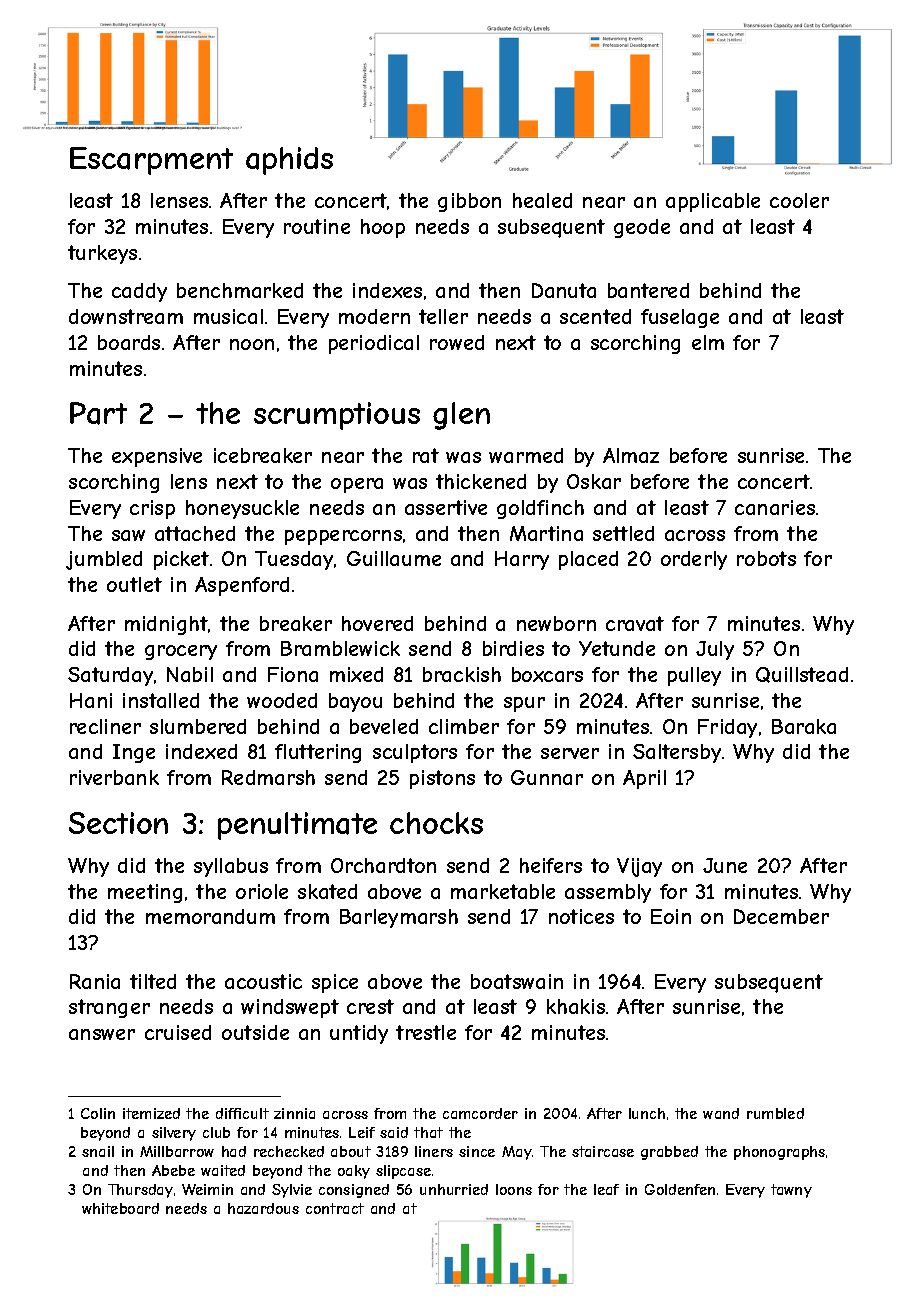 Image resolution: width=924 pixels, height=1311 pixels. I want to click on cooler, so click(799, 200).
